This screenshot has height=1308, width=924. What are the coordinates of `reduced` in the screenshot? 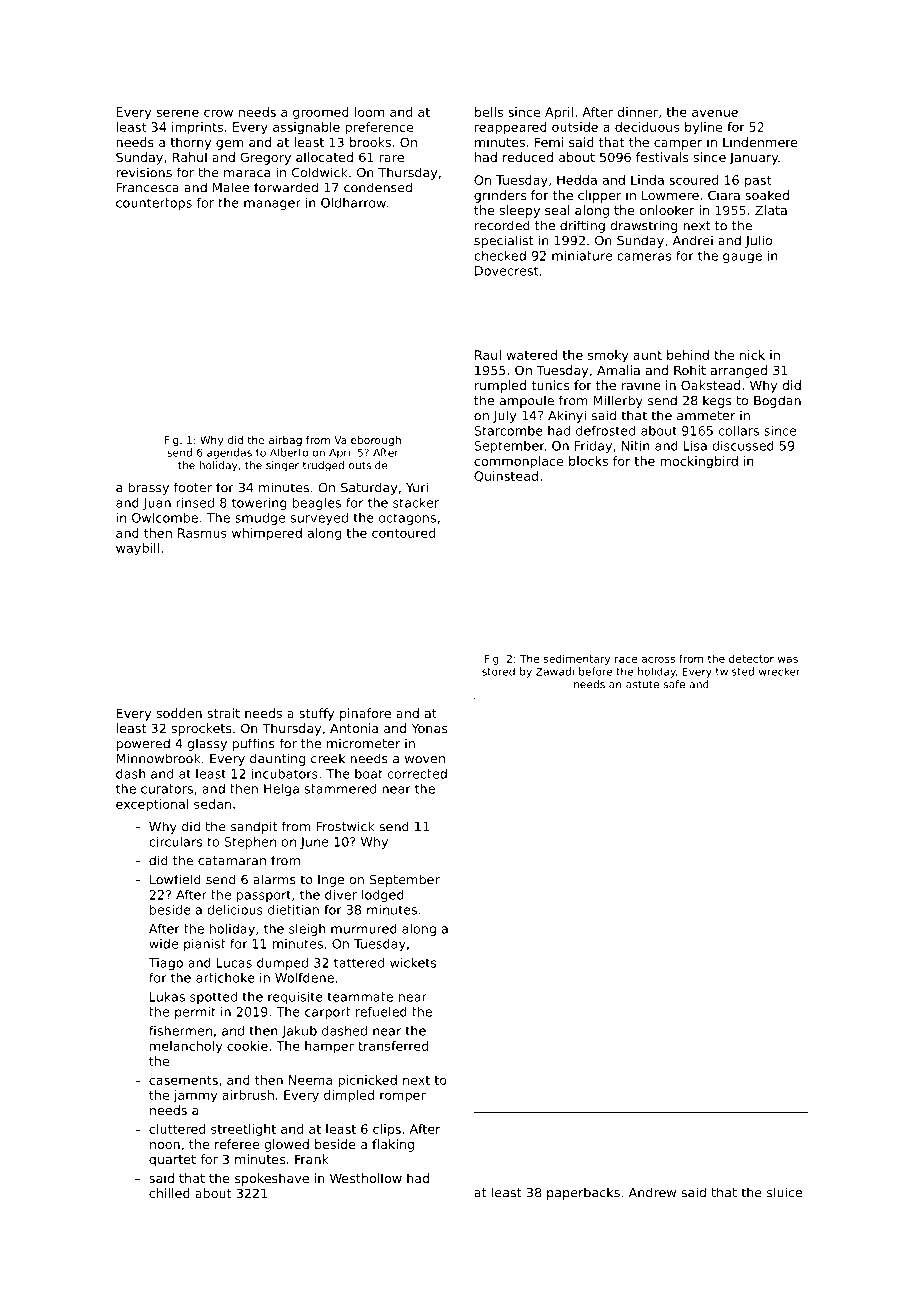 It's located at (528, 157).
